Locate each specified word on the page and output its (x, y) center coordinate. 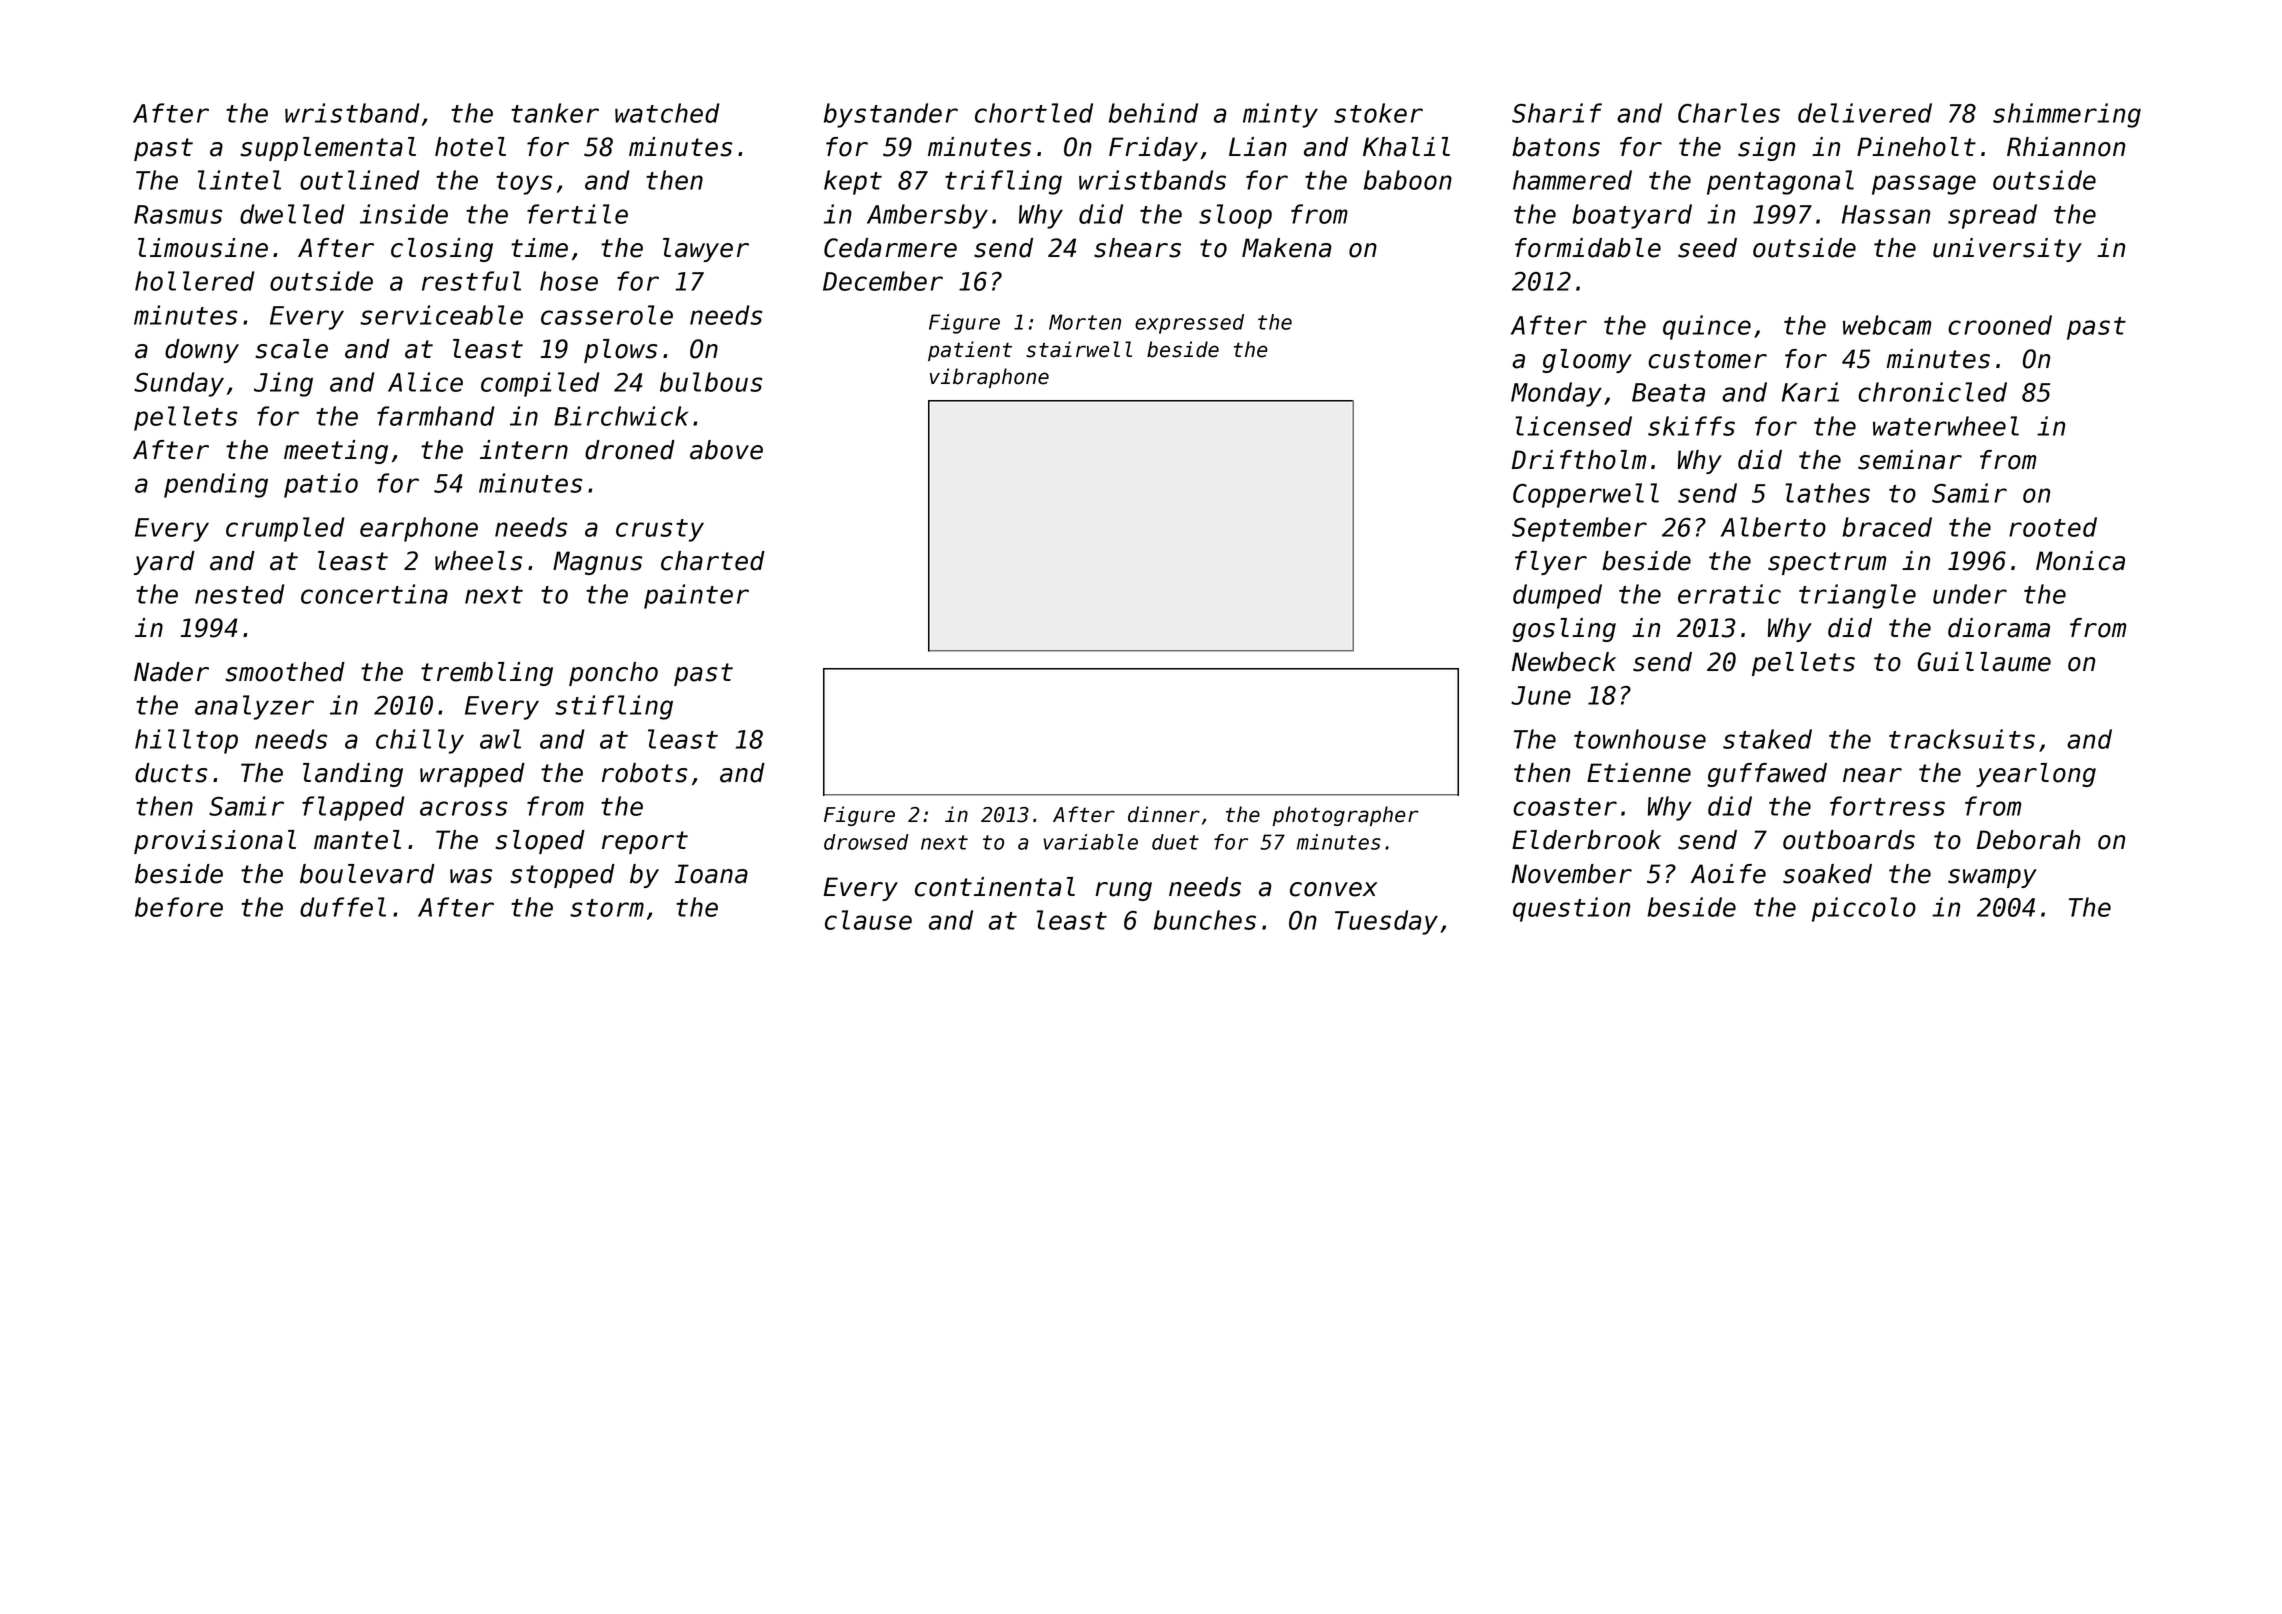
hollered (195, 281)
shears (1137, 248)
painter (696, 596)
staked (1767, 739)
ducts (171, 773)
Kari (1810, 392)
